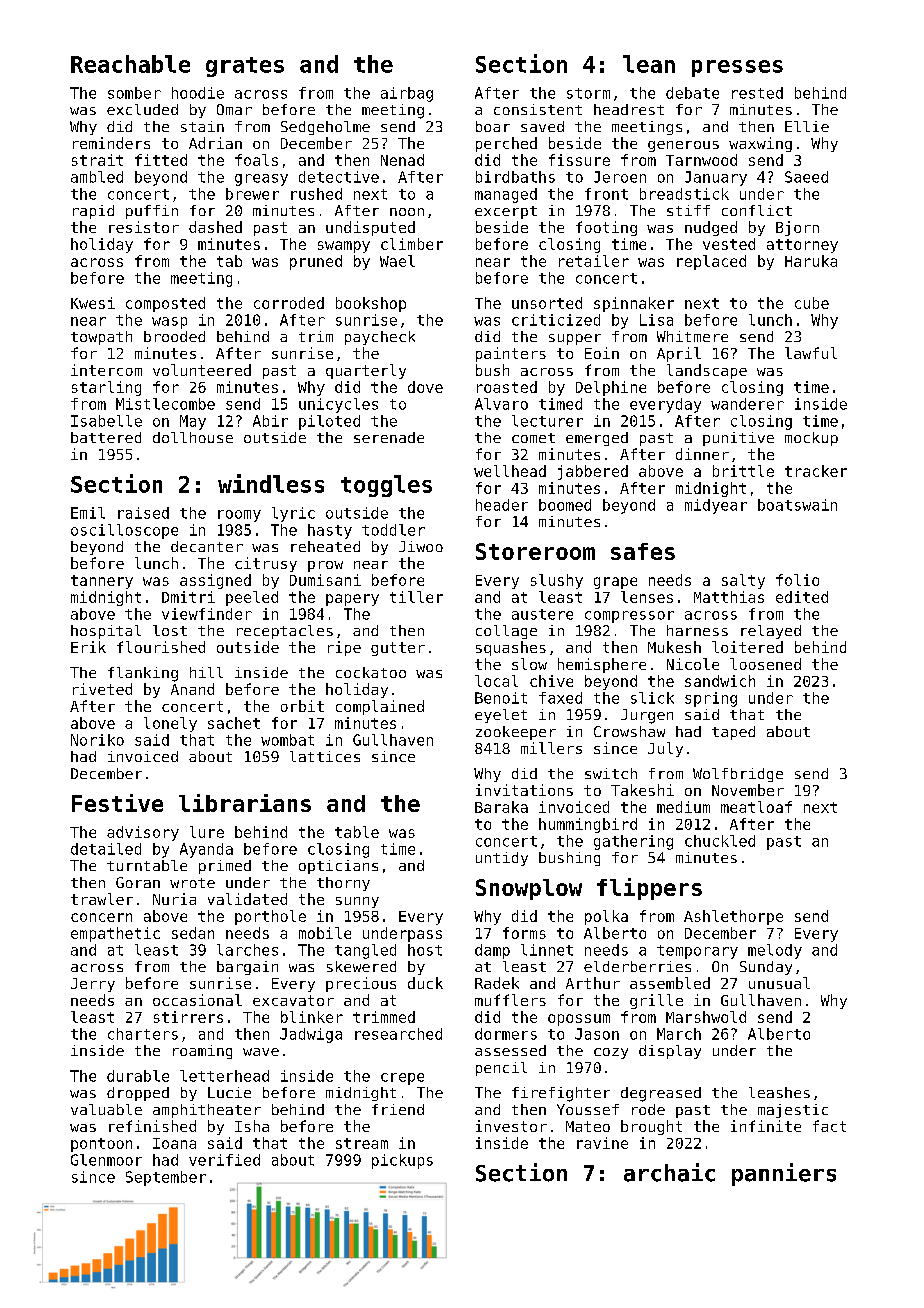  Describe the element at coordinates (669, 1172) in the image. I see `archaic` at that location.
